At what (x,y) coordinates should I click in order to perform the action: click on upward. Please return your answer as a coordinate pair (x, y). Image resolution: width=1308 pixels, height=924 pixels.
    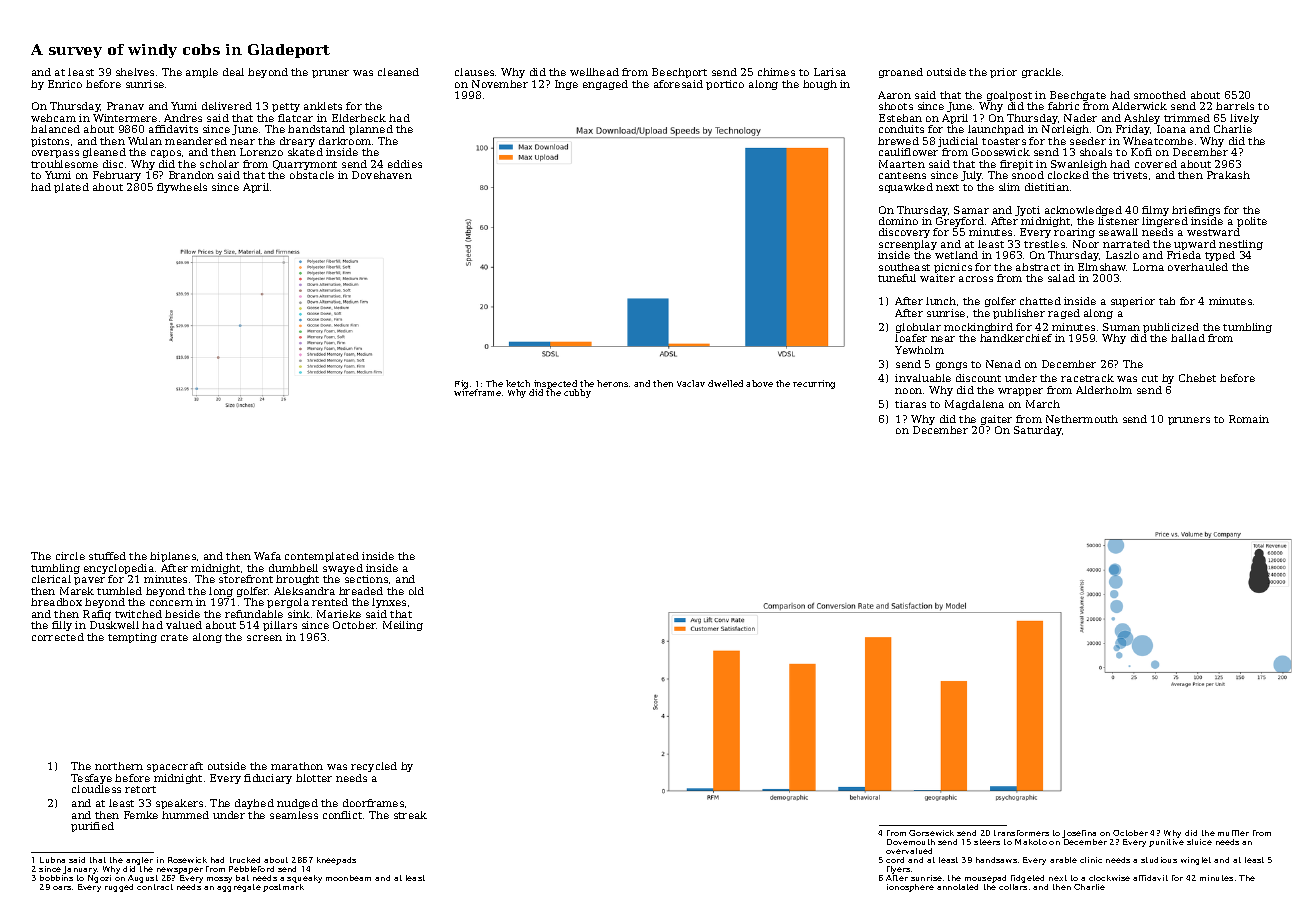
    Looking at the image, I should click on (1195, 245).
